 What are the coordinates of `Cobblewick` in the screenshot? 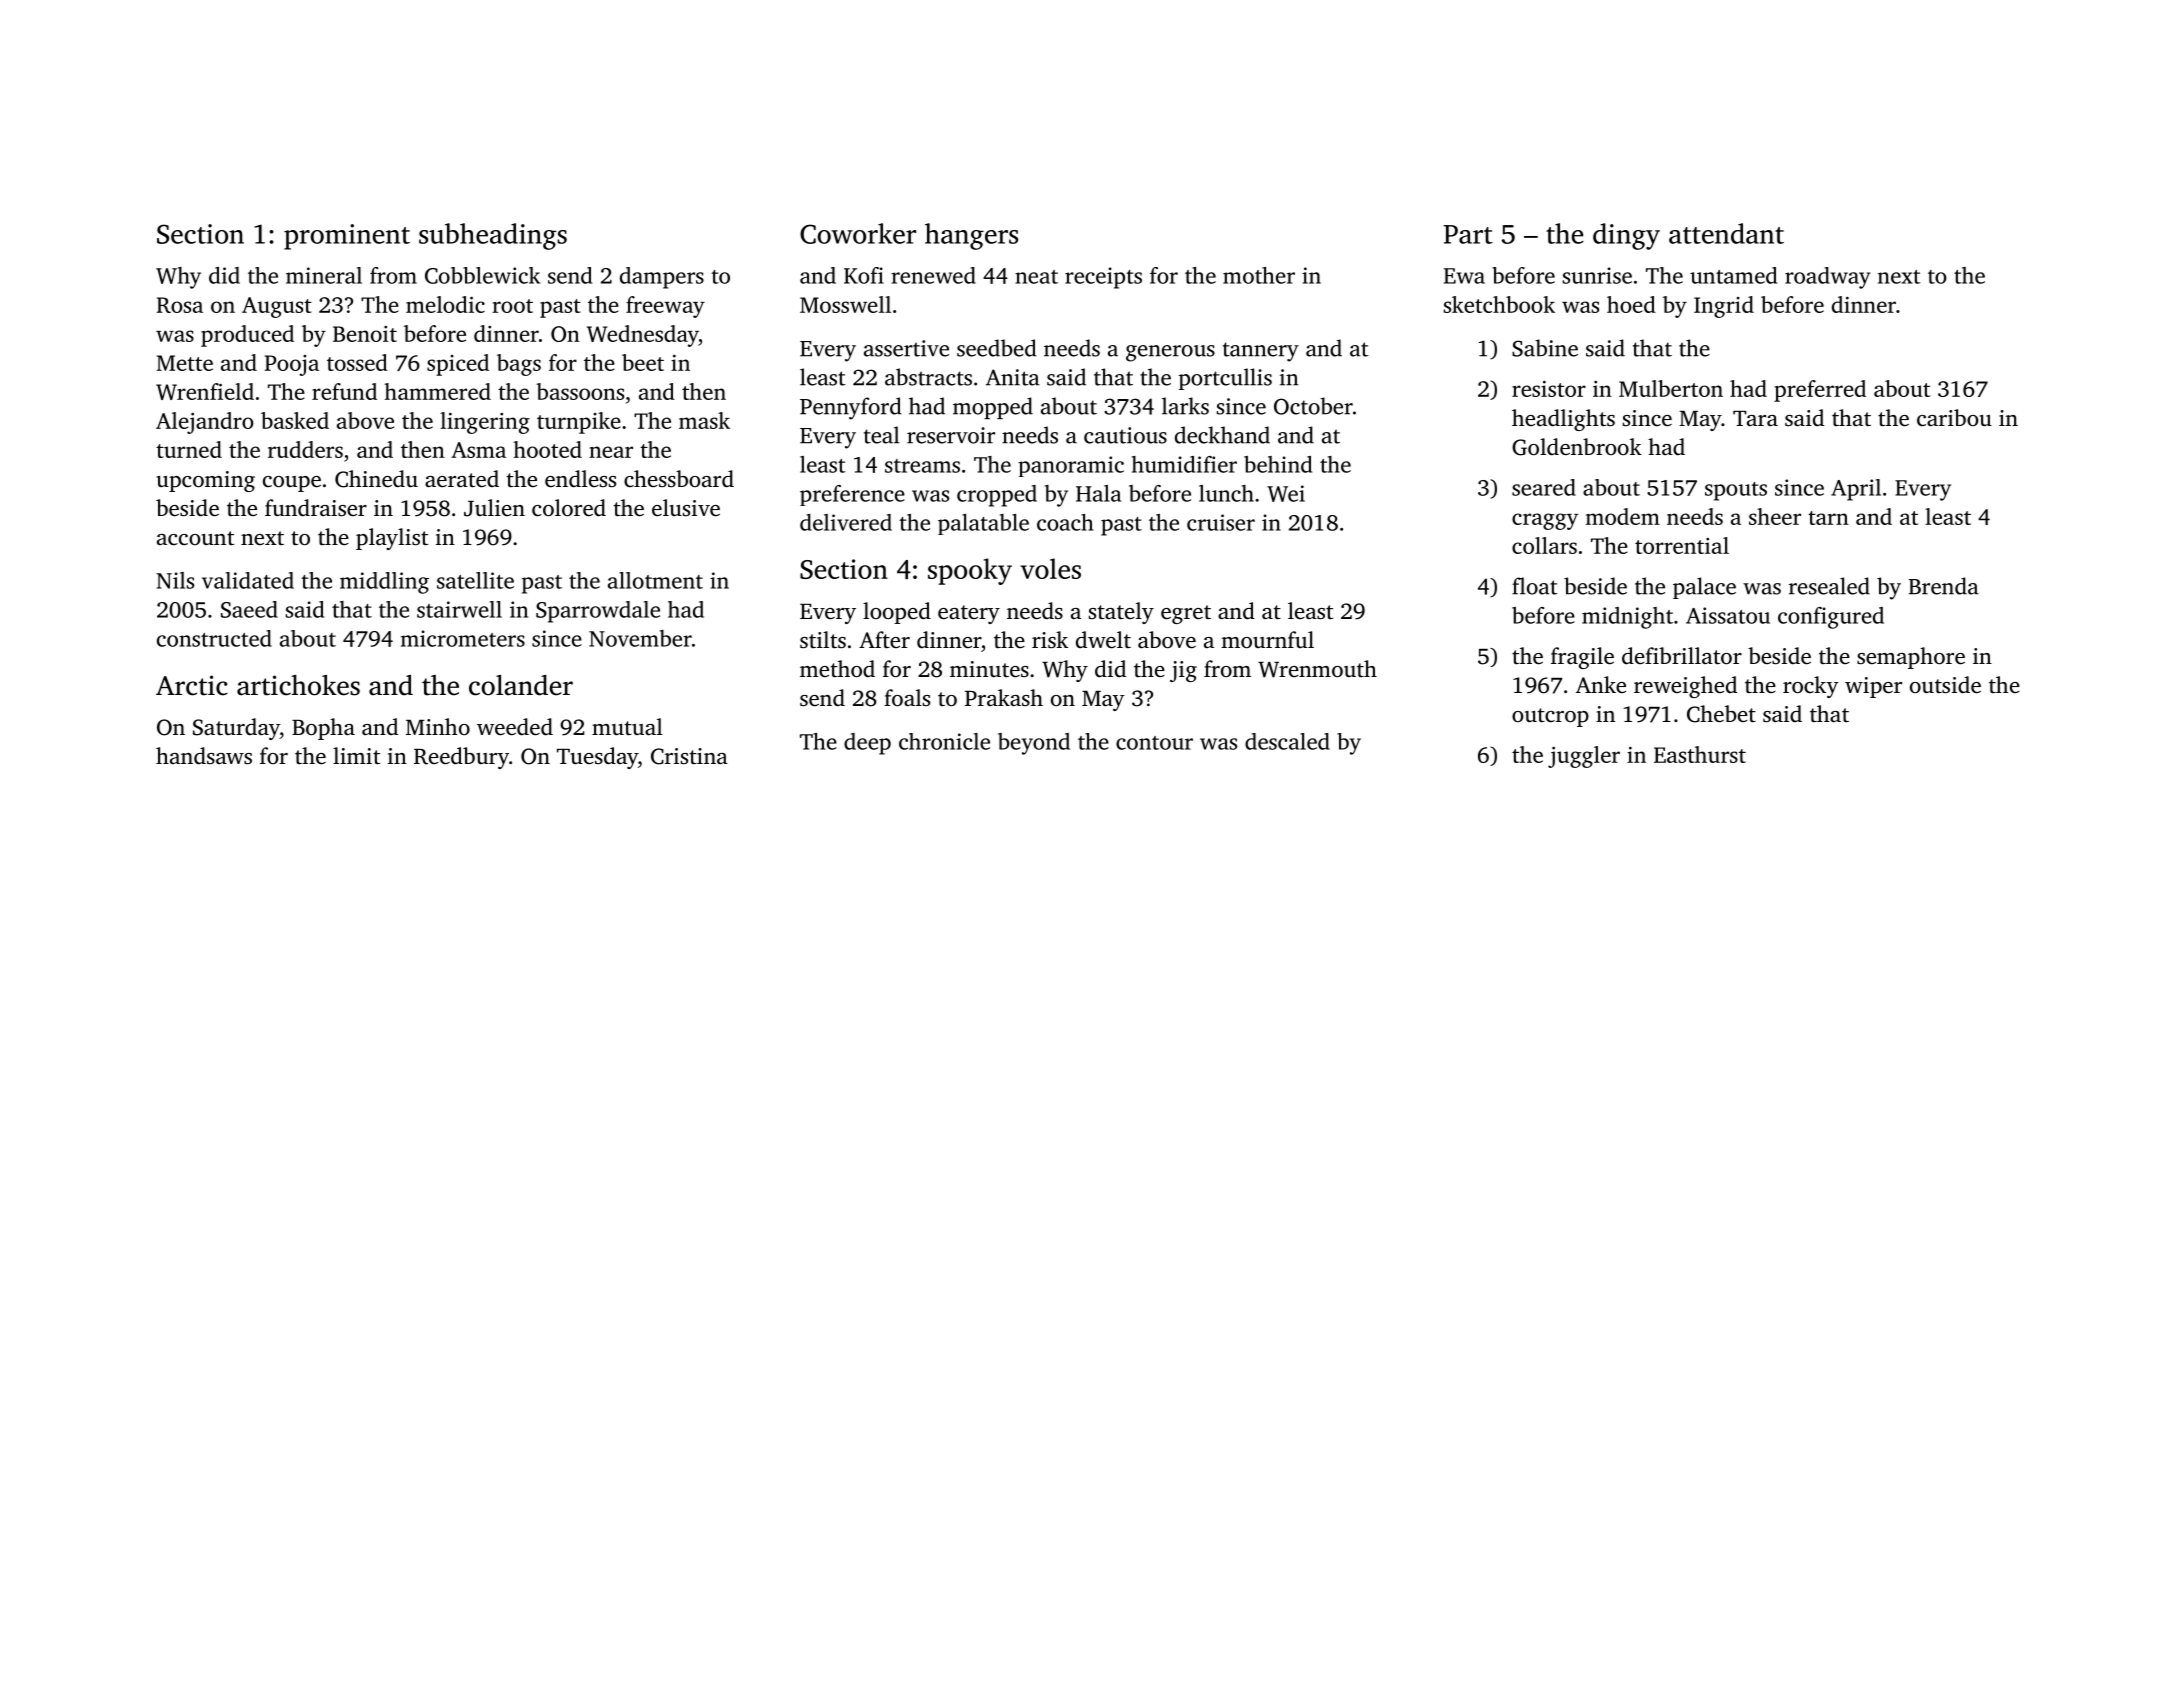 It's located at (482, 275).
